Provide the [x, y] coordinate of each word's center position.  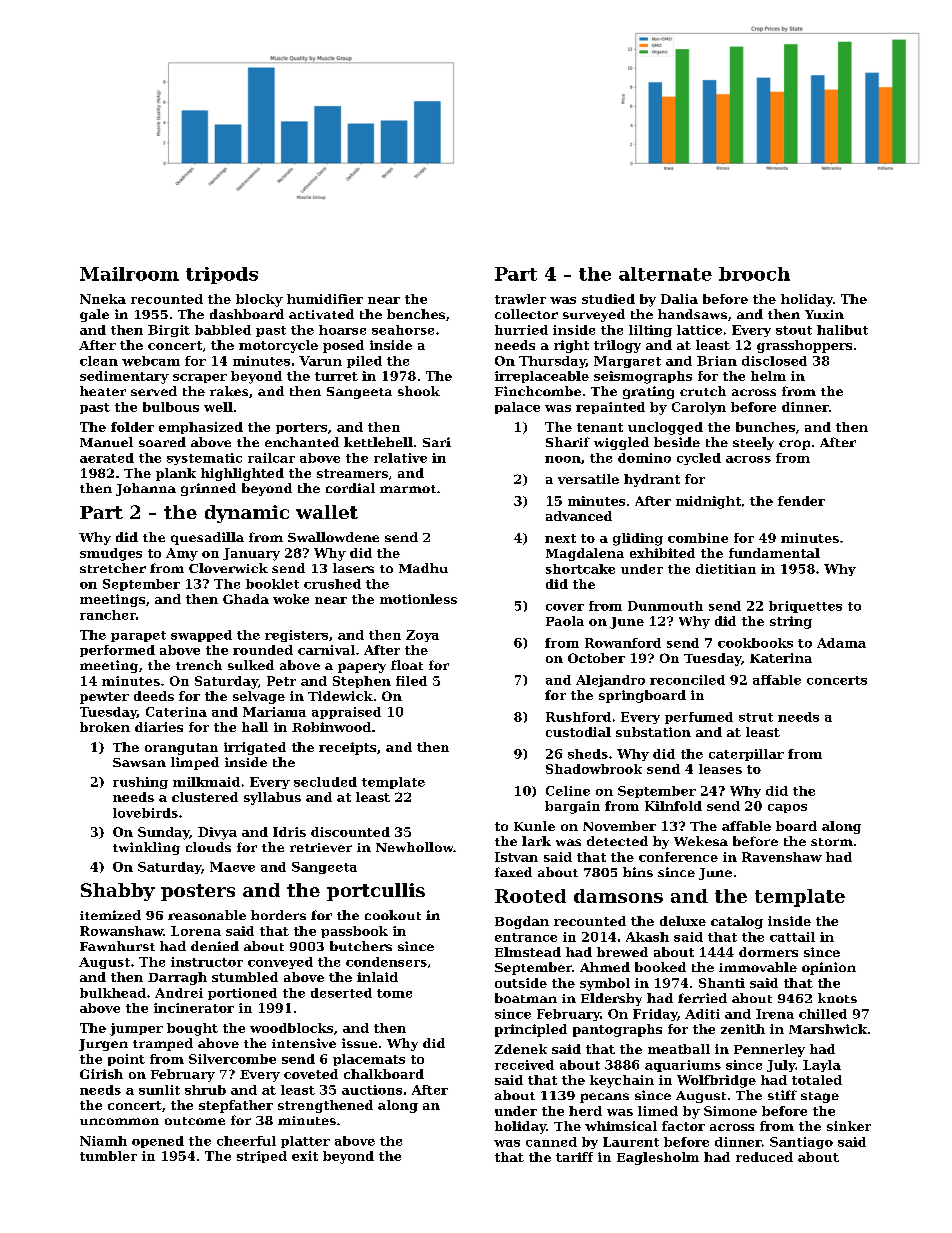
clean [99, 361]
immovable [758, 967]
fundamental [774, 553]
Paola [565, 621]
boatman [526, 998]
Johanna [146, 489]
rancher [108, 615]
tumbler [108, 1156]
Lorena [196, 931]
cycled [699, 459]
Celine [568, 791]
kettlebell [378, 442]
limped [195, 763]
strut [756, 717]
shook [419, 391]
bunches [765, 427]
